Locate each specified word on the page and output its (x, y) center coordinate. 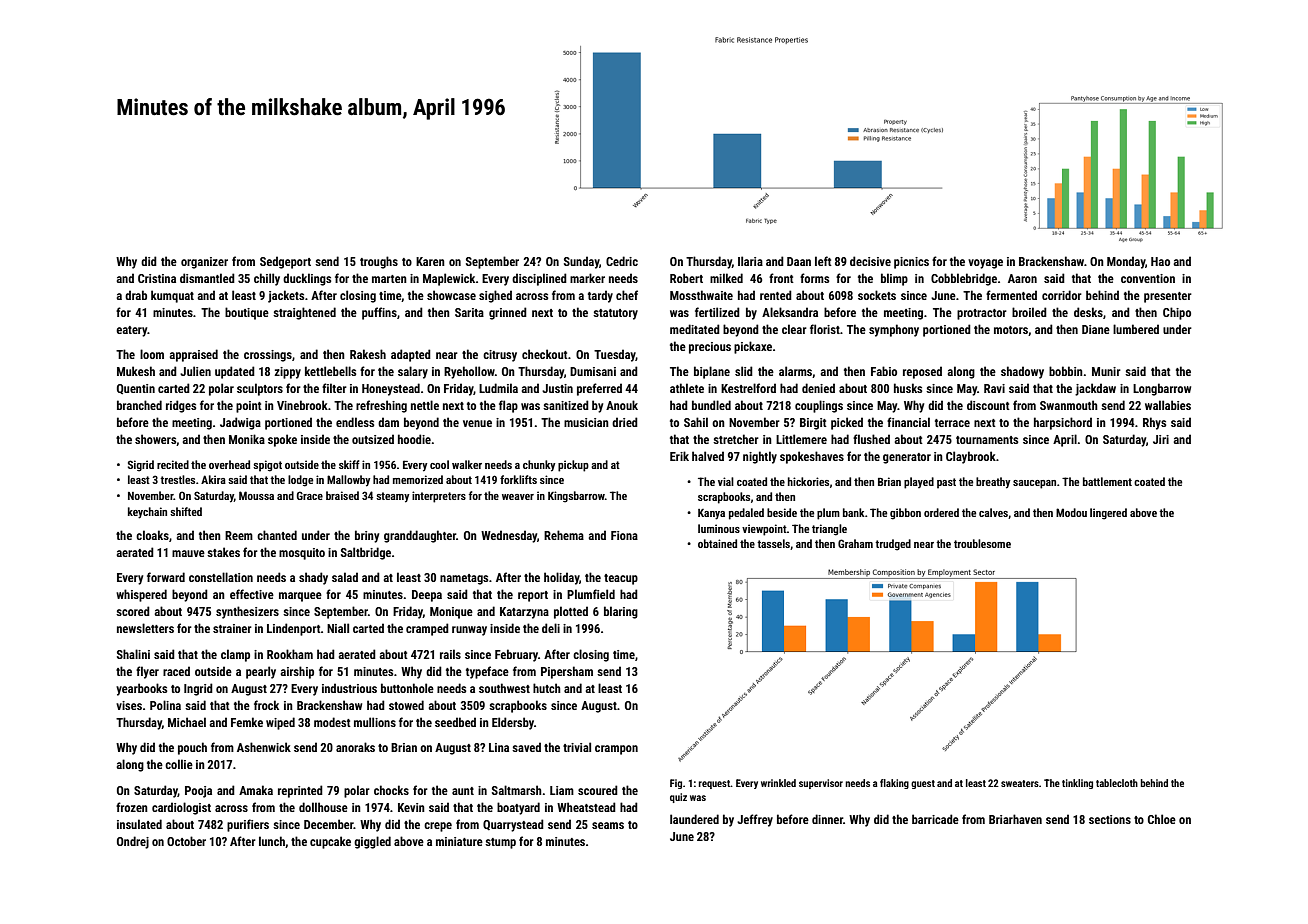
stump (500, 843)
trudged (893, 545)
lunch (272, 841)
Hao (1160, 261)
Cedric (622, 261)
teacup (621, 579)
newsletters (145, 628)
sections (1110, 819)
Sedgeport (285, 262)
